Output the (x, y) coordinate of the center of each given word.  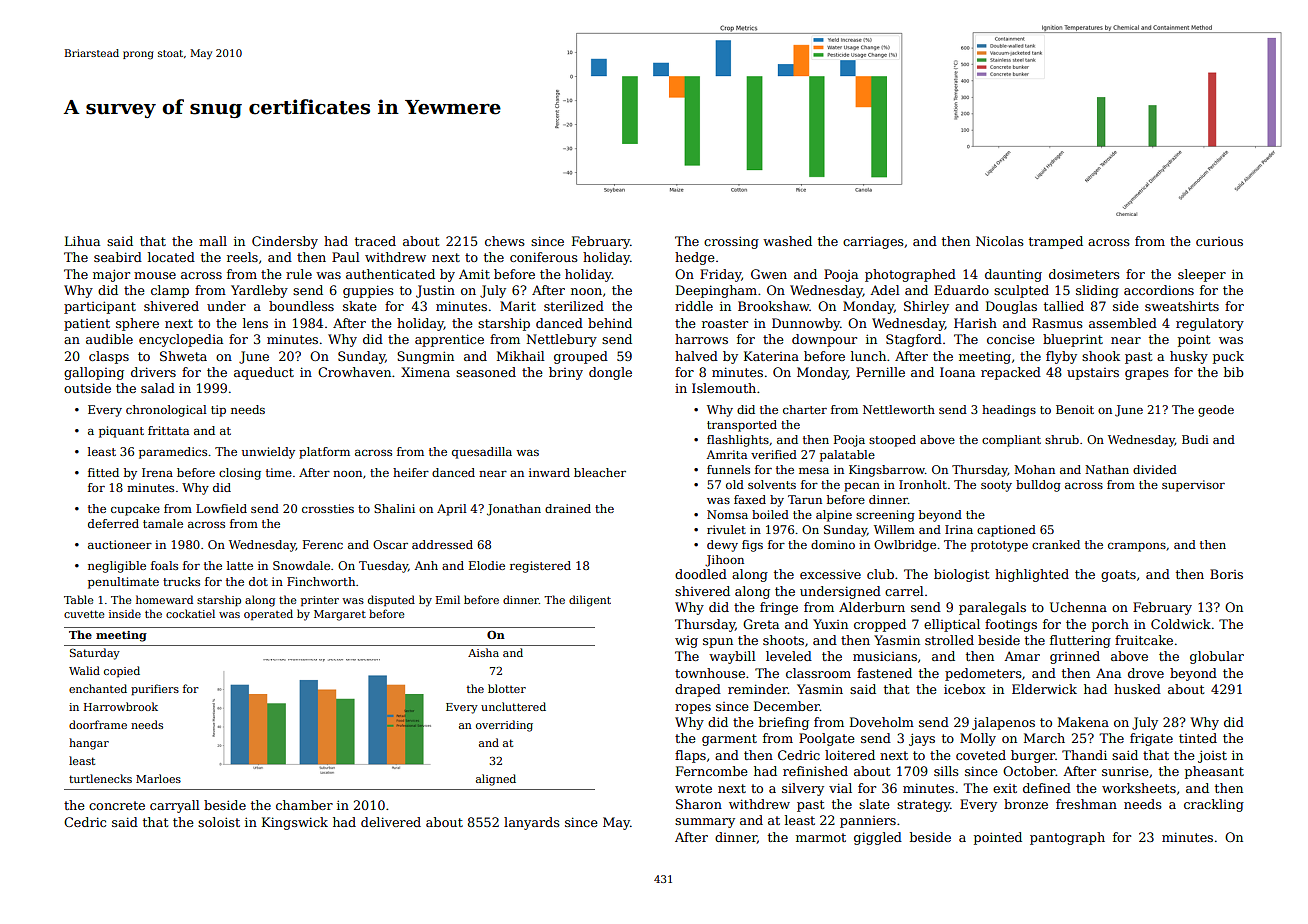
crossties (328, 508)
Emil (448, 599)
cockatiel (190, 613)
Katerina (771, 356)
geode (1216, 411)
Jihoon (724, 561)
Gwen (769, 274)
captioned (1006, 531)
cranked (1056, 544)
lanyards (532, 823)
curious (1219, 241)
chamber (304, 805)
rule (299, 274)
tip (218, 411)
